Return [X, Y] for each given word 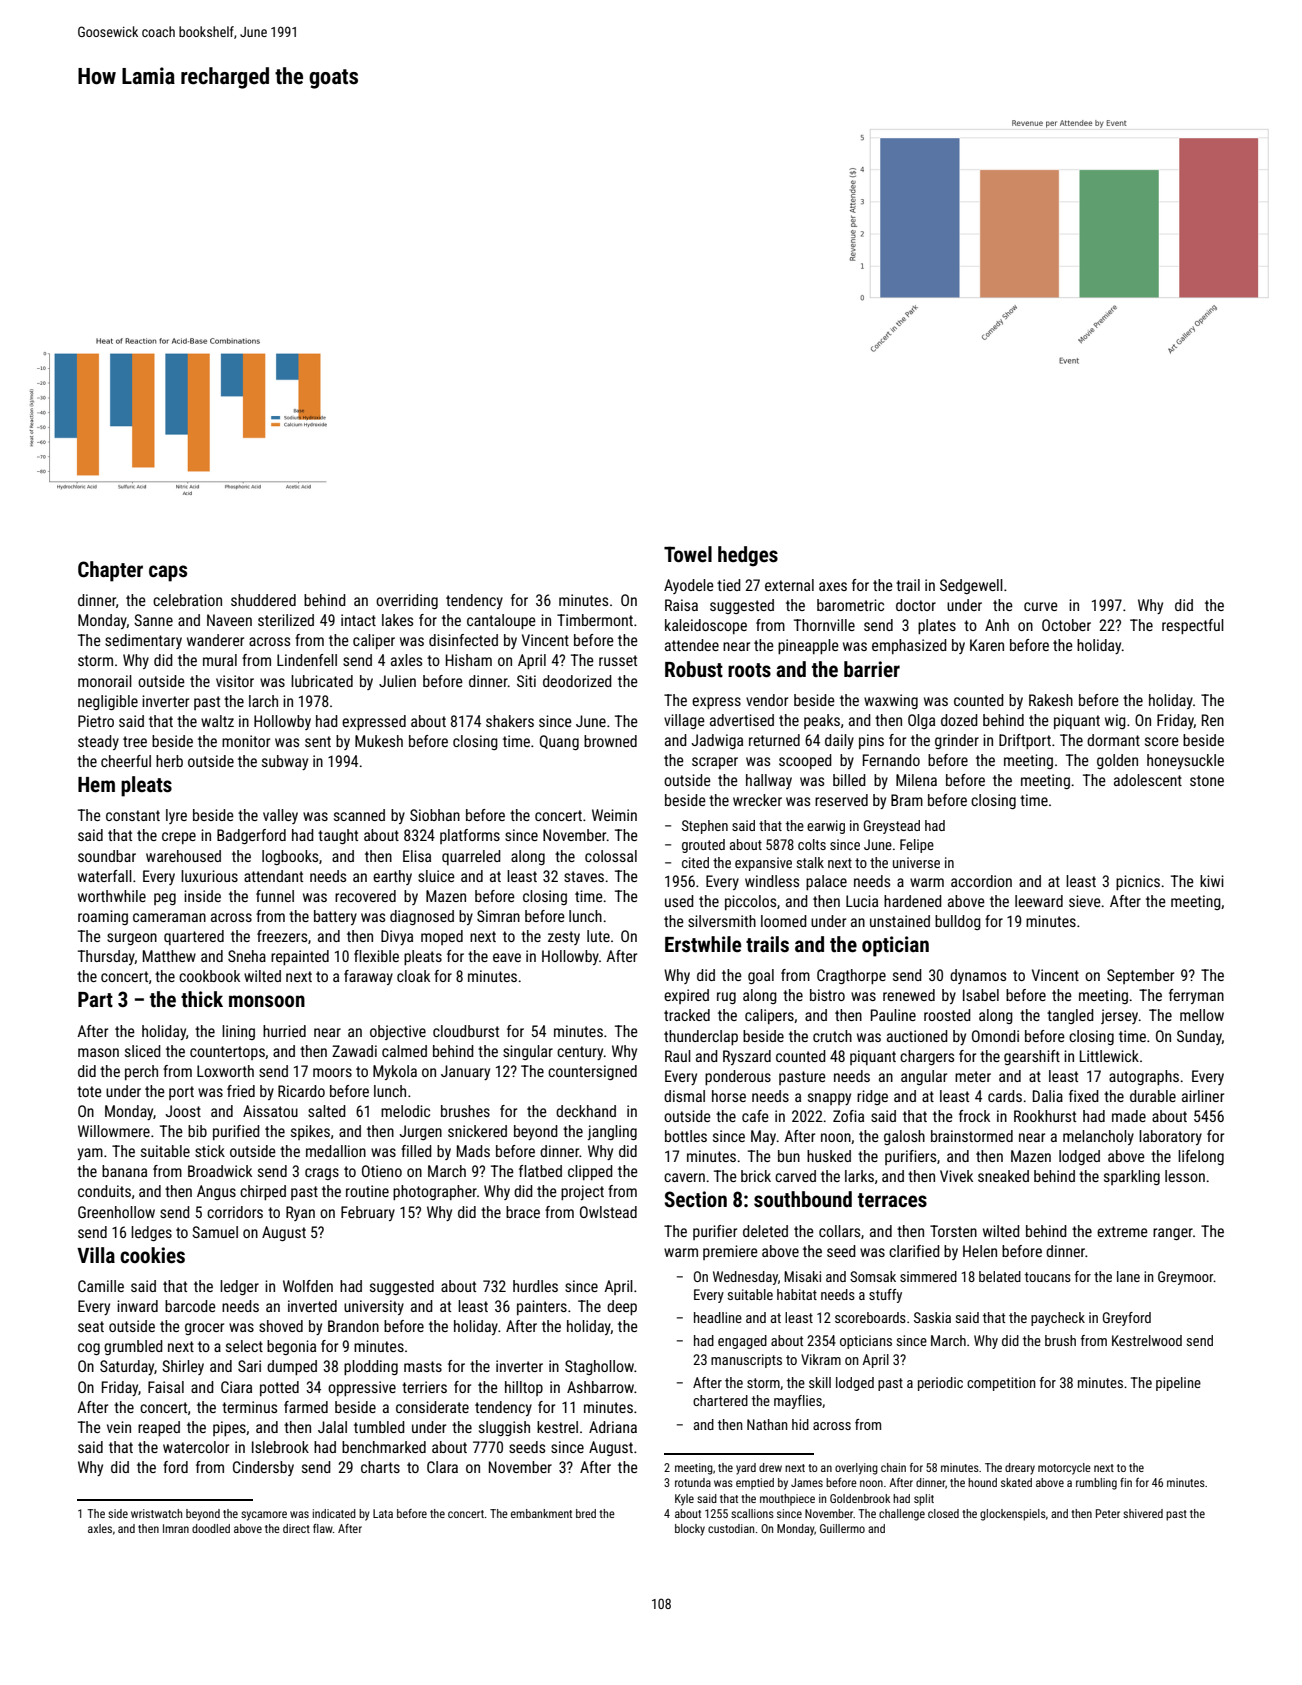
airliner [1203, 1096]
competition [1001, 1384]
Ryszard [747, 1057]
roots [749, 670]
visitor [235, 681]
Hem [96, 785]
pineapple [808, 646]
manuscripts [746, 1361]
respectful [1193, 626]
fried [241, 1091]
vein [119, 1427]
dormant [1113, 740]
